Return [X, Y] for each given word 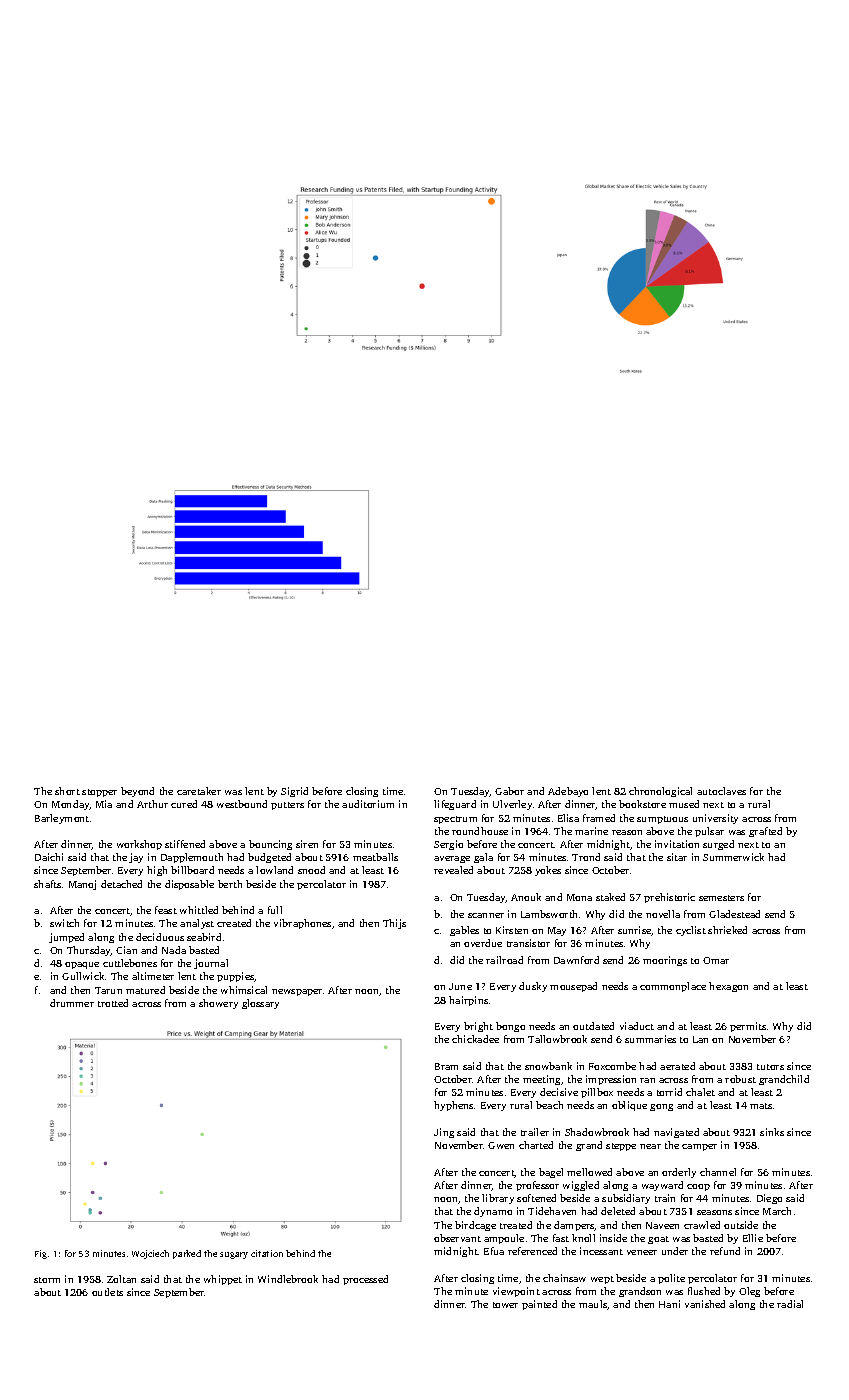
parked [187, 1254]
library [498, 1199]
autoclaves [721, 791]
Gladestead [734, 914]
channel [718, 1172]
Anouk [526, 897]
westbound [242, 804]
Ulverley [512, 805]
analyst [197, 924]
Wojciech [150, 1254]
